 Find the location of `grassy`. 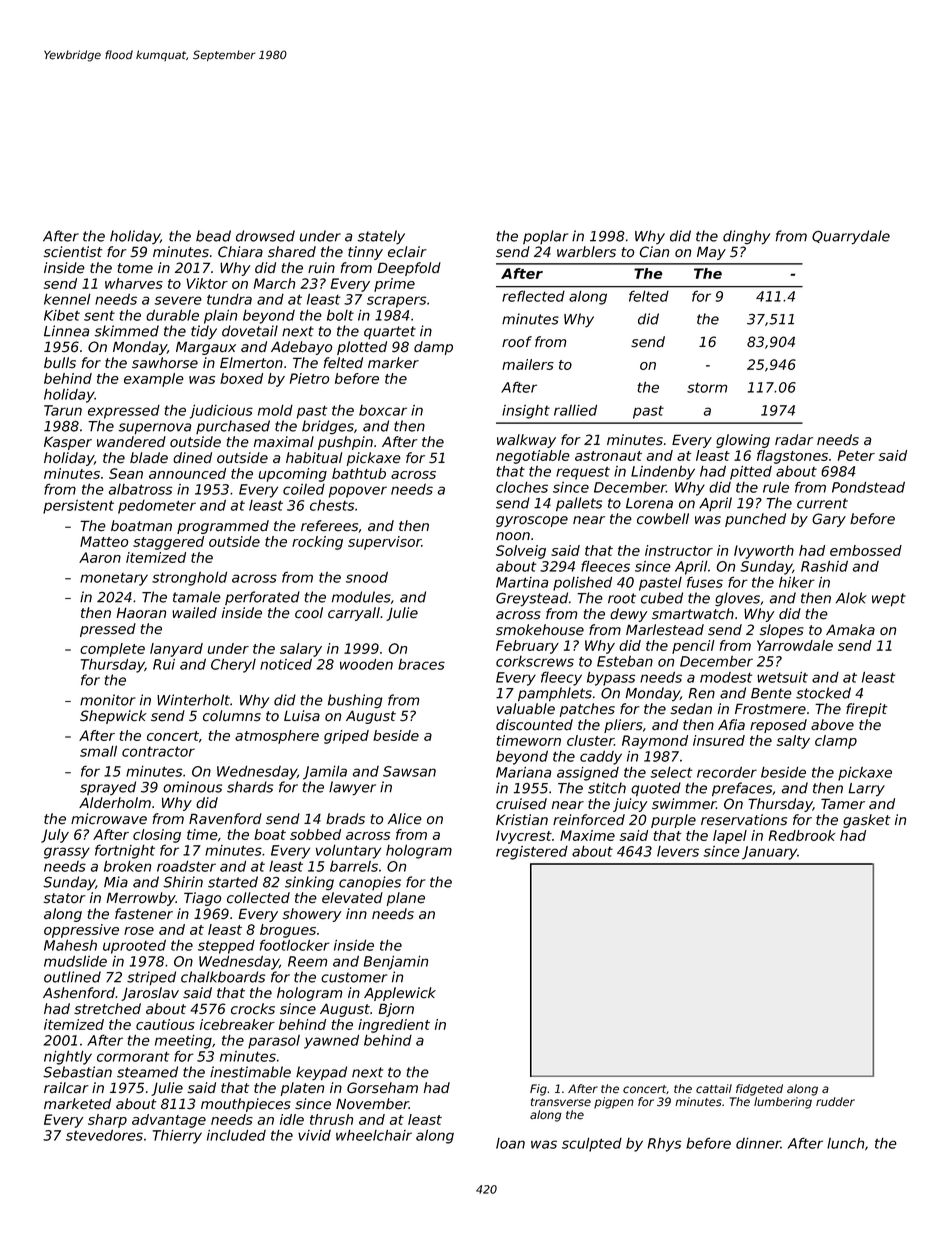

grassy is located at coordinates (67, 853).
